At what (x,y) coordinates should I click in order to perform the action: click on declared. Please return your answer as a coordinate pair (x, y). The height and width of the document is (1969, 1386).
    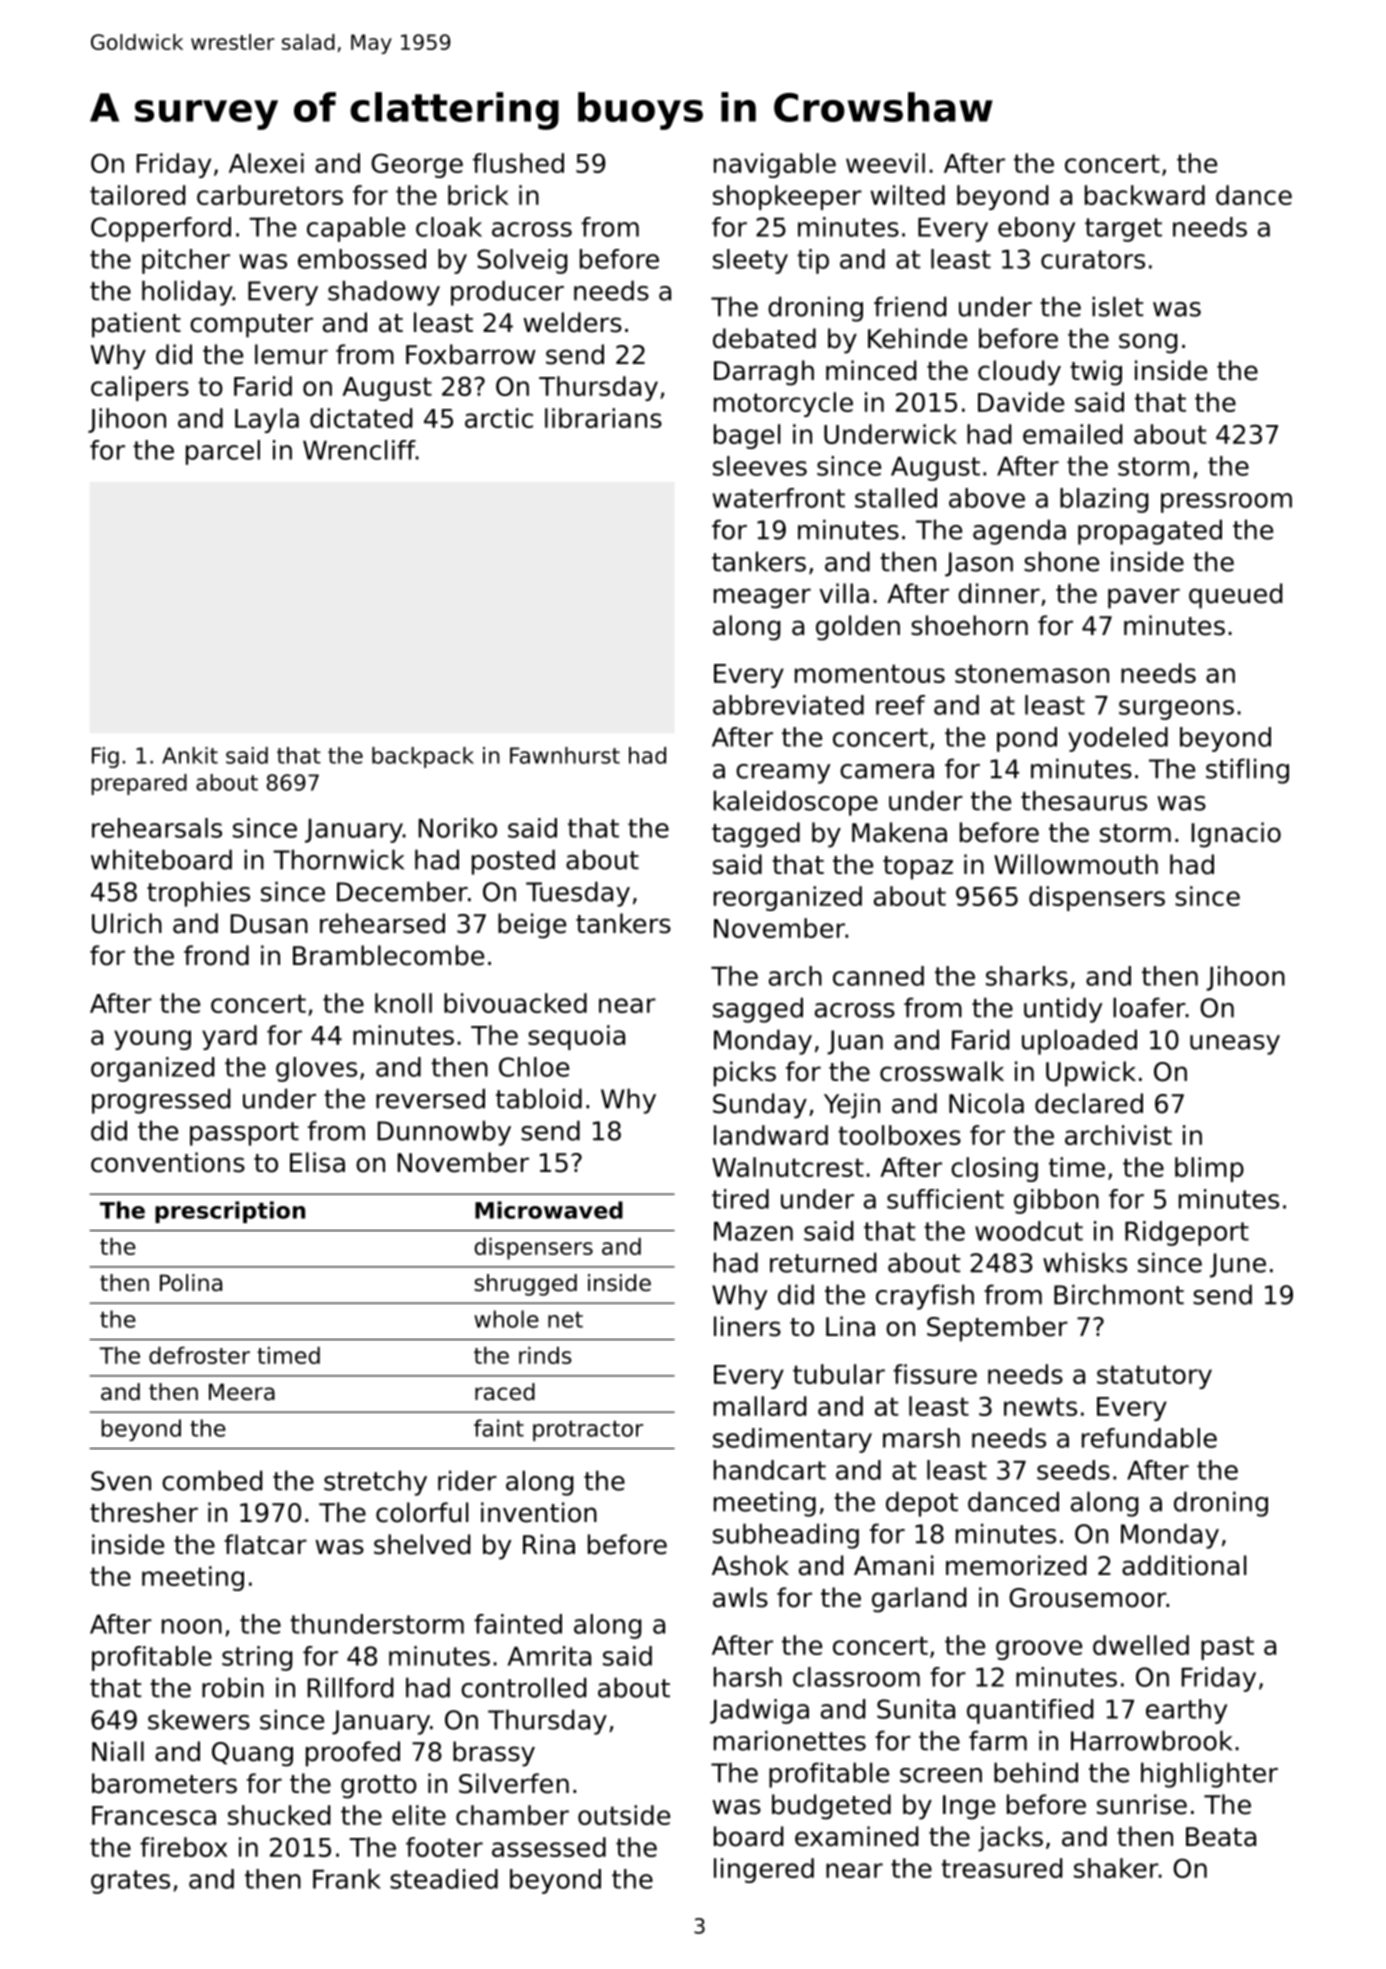
    Looking at the image, I should click on (1089, 1103).
